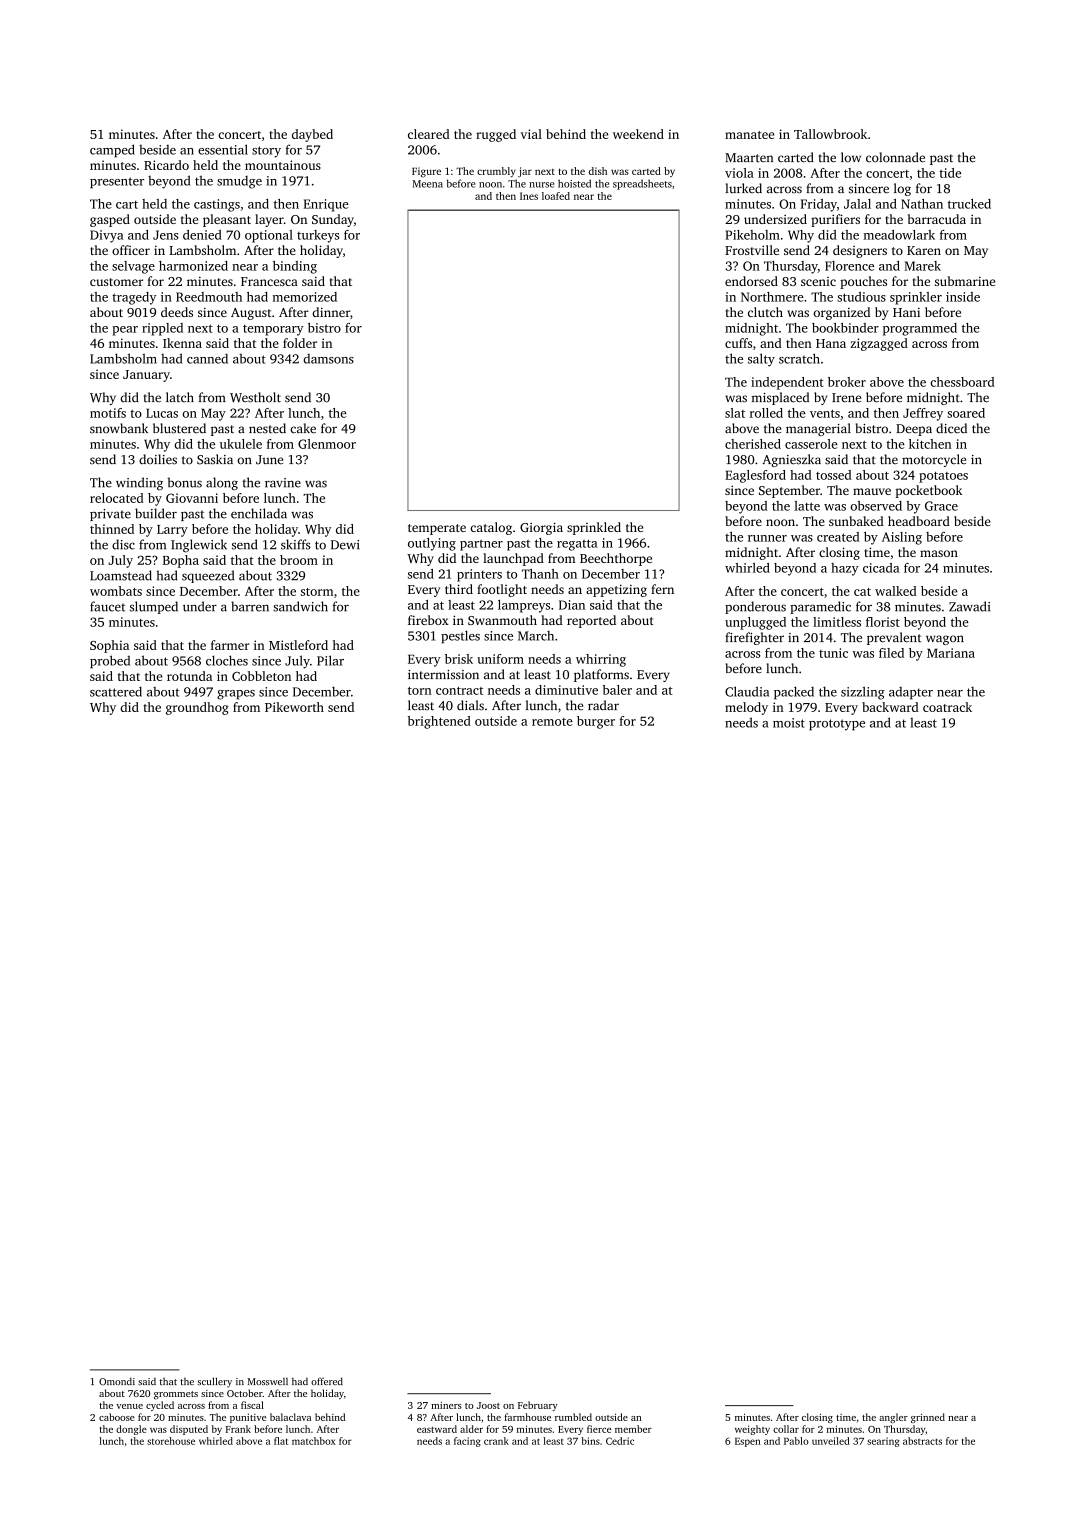 This image has width=1087, height=1537. I want to click on bins, so click(590, 1441).
